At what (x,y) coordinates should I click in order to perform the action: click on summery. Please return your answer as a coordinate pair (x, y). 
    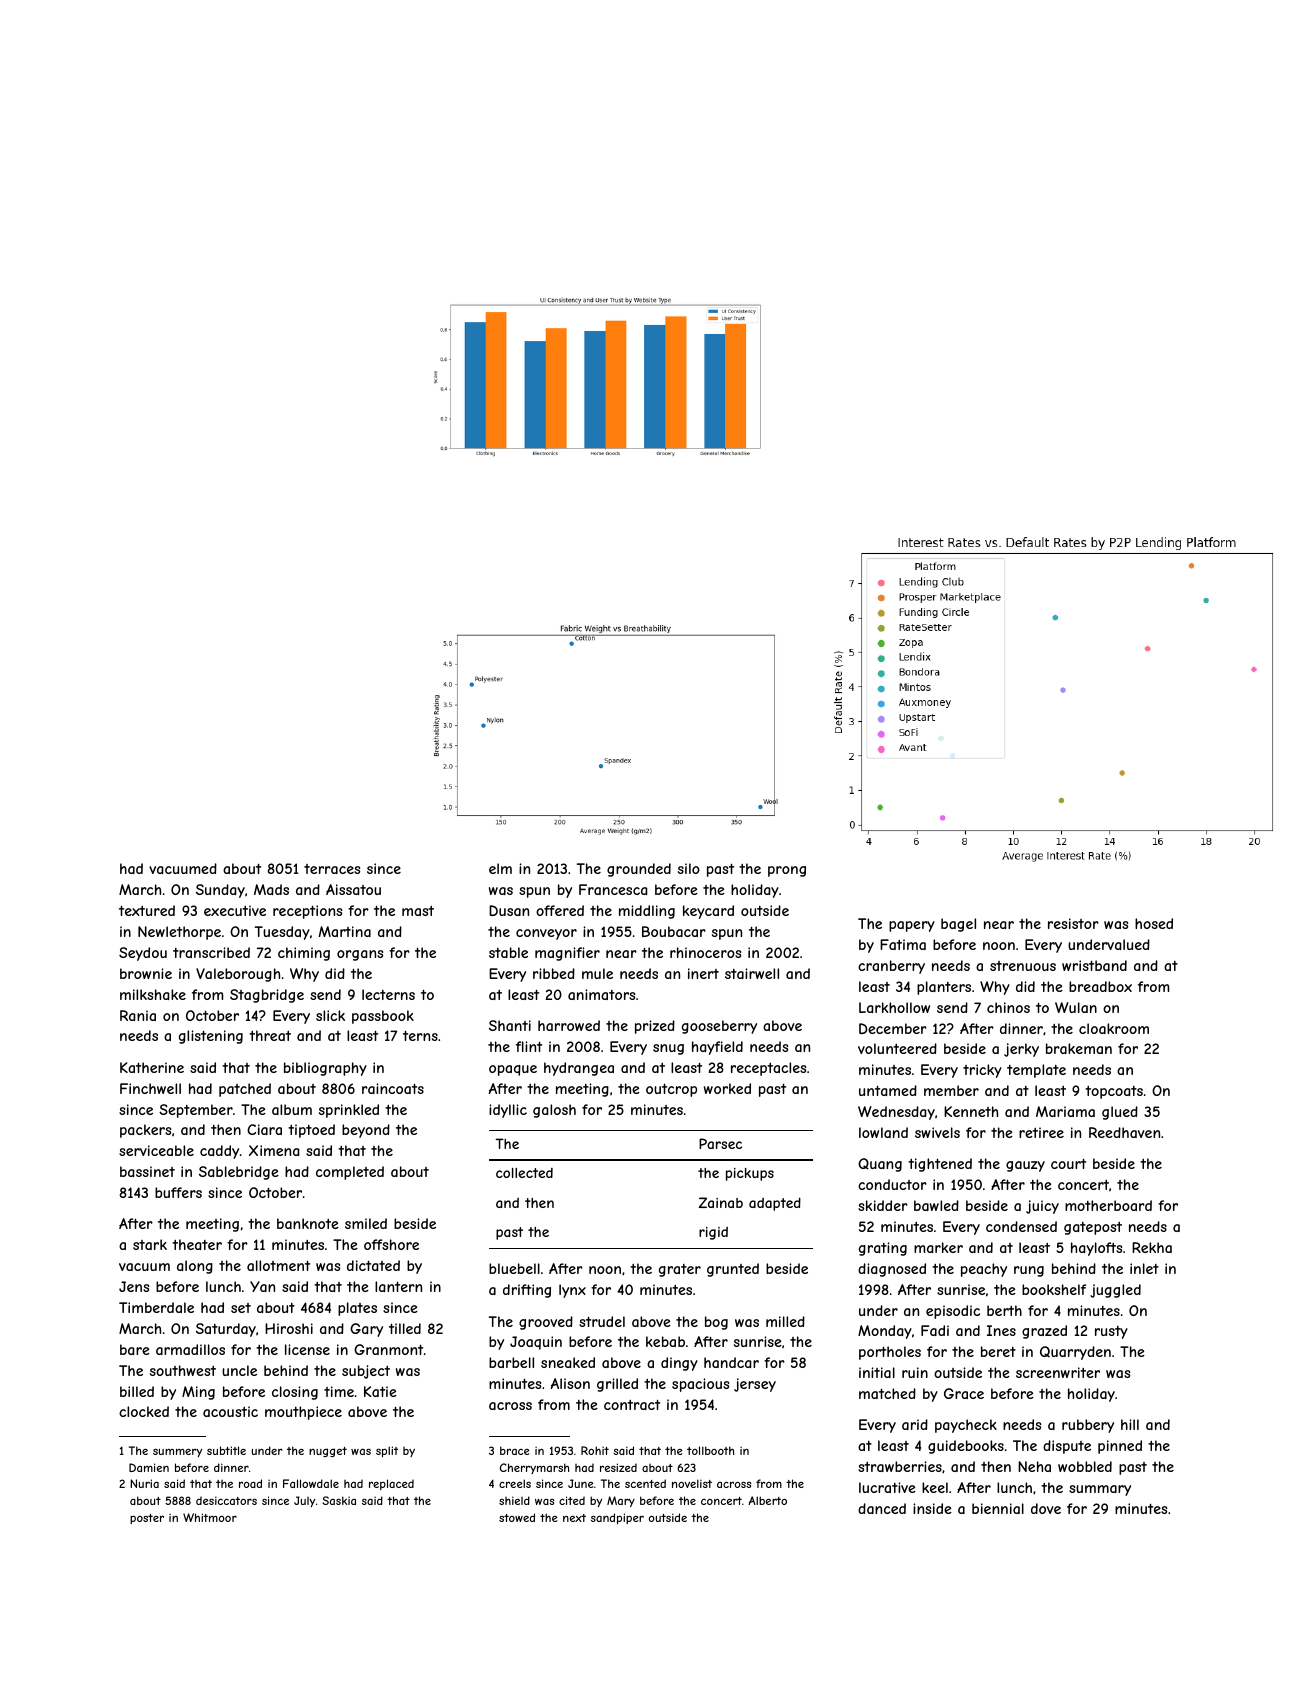
    Looking at the image, I should click on (177, 1453).
